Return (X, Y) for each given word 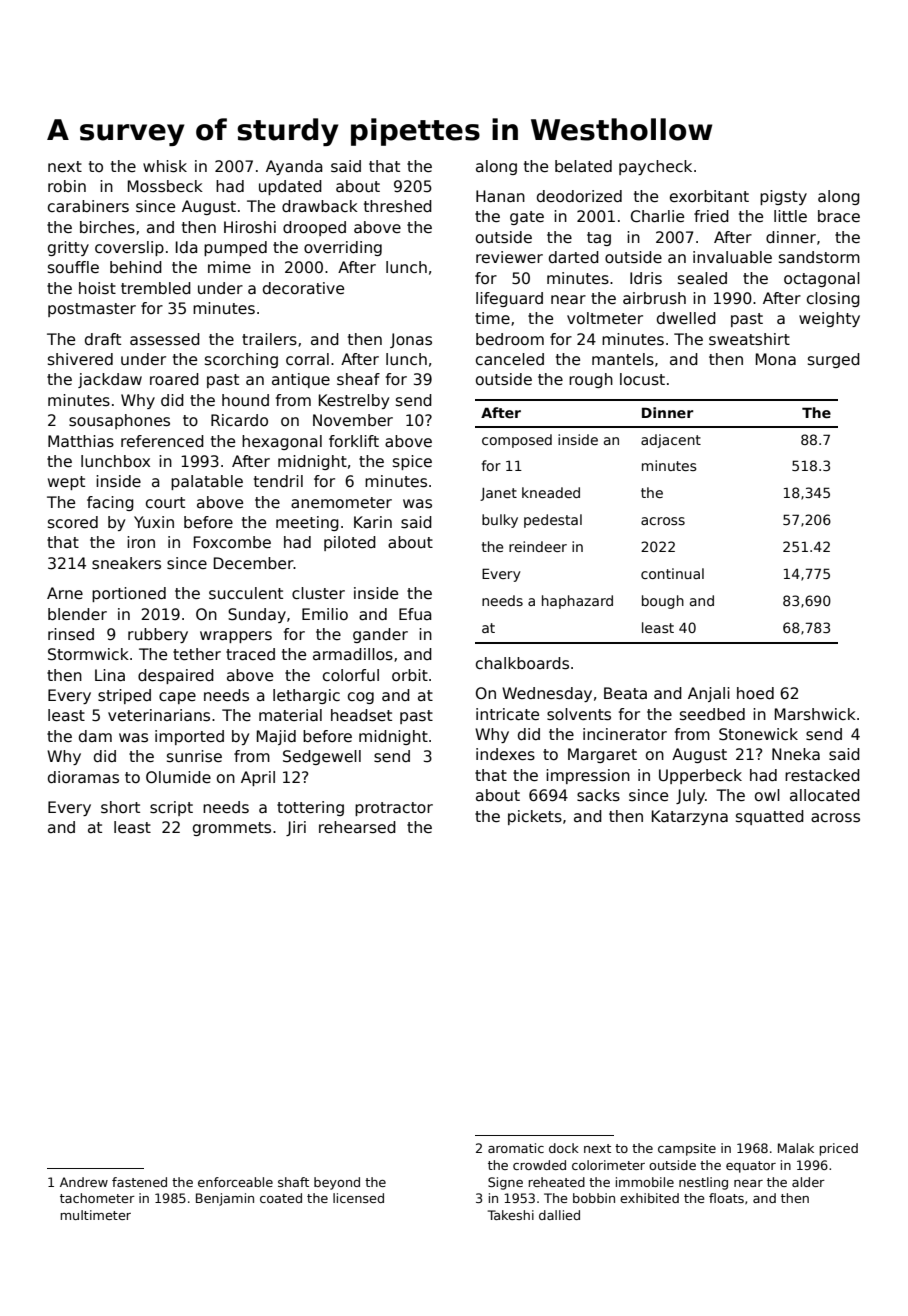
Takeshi (511, 1215)
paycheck (655, 167)
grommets (232, 829)
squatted (770, 817)
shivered (80, 359)
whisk (165, 166)
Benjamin (225, 1199)
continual (672, 573)
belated (583, 166)
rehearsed (357, 827)
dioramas (83, 777)
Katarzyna (690, 817)
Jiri (296, 828)
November (353, 420)
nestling (703, 1183)
